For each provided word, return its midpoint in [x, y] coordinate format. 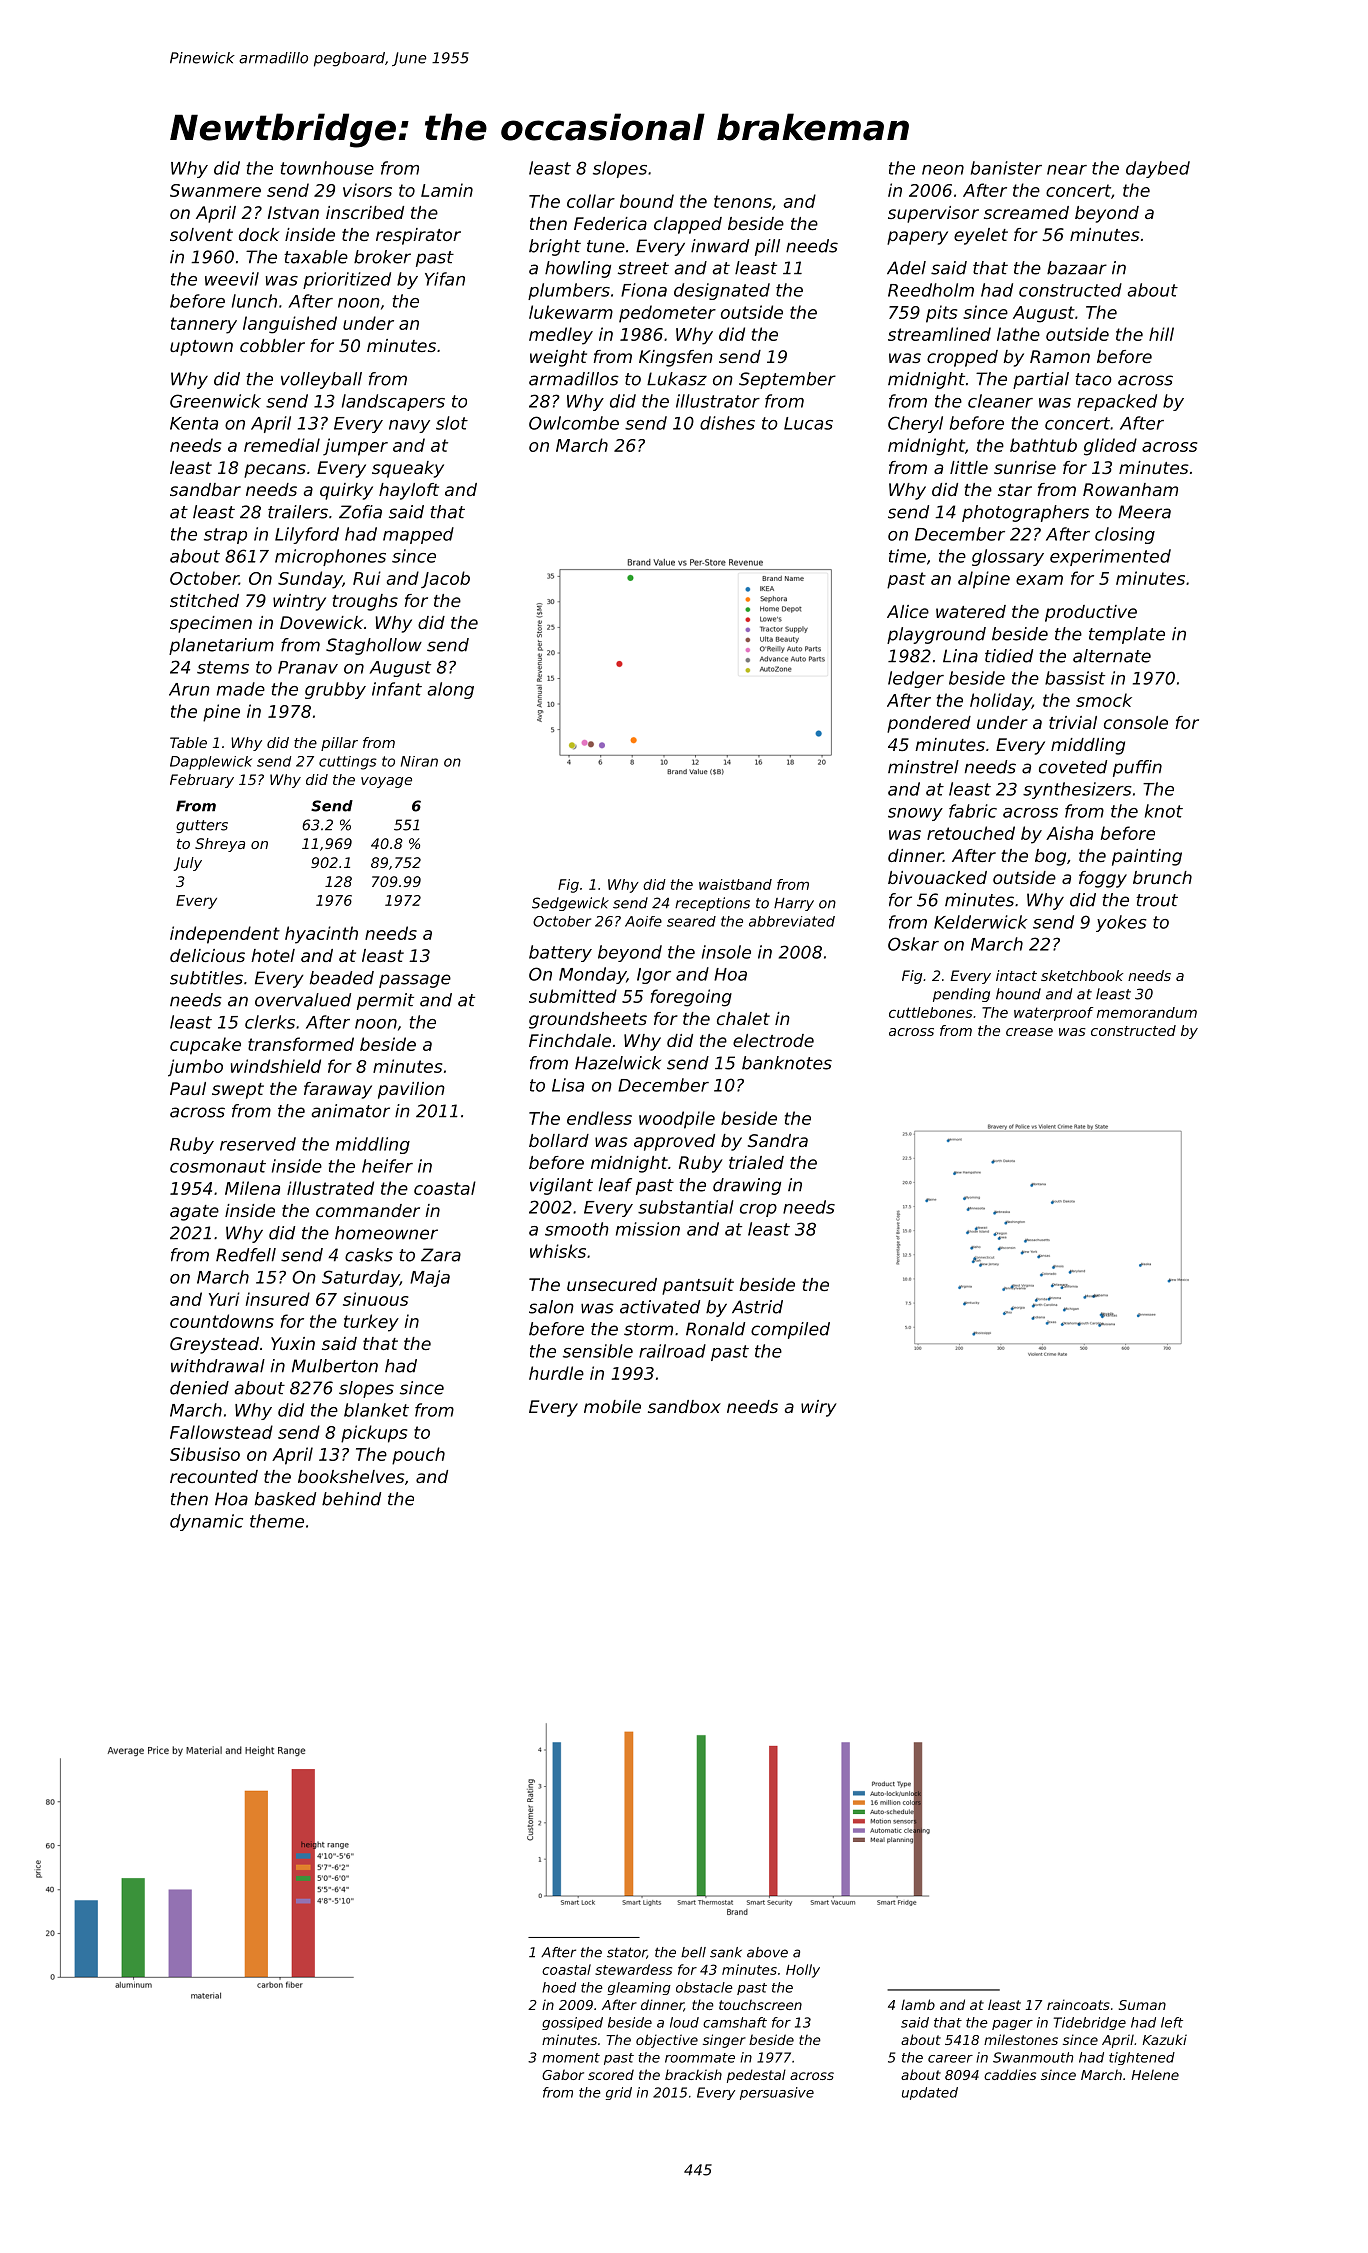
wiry [819, 1408]
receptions [712, 904]
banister [1006, 168]
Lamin [447, 190]
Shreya [220, 845]
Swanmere [215, 190]
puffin [1137, 768]
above [767, 1952]
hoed [559, 1987]
